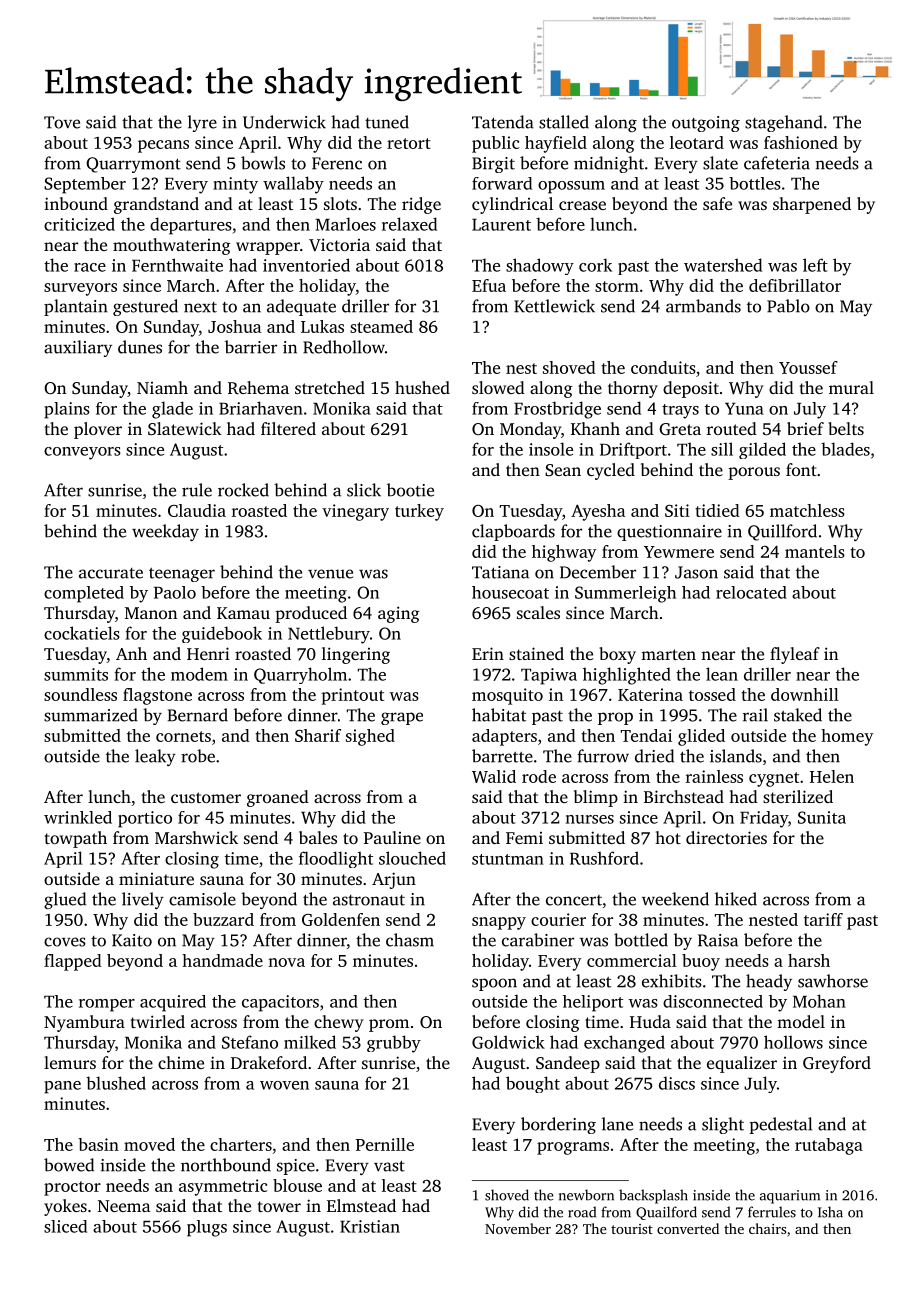  What do you see at coordinates (65, 942) in the page?
I see `coves` at bounding box center [65, 942].
